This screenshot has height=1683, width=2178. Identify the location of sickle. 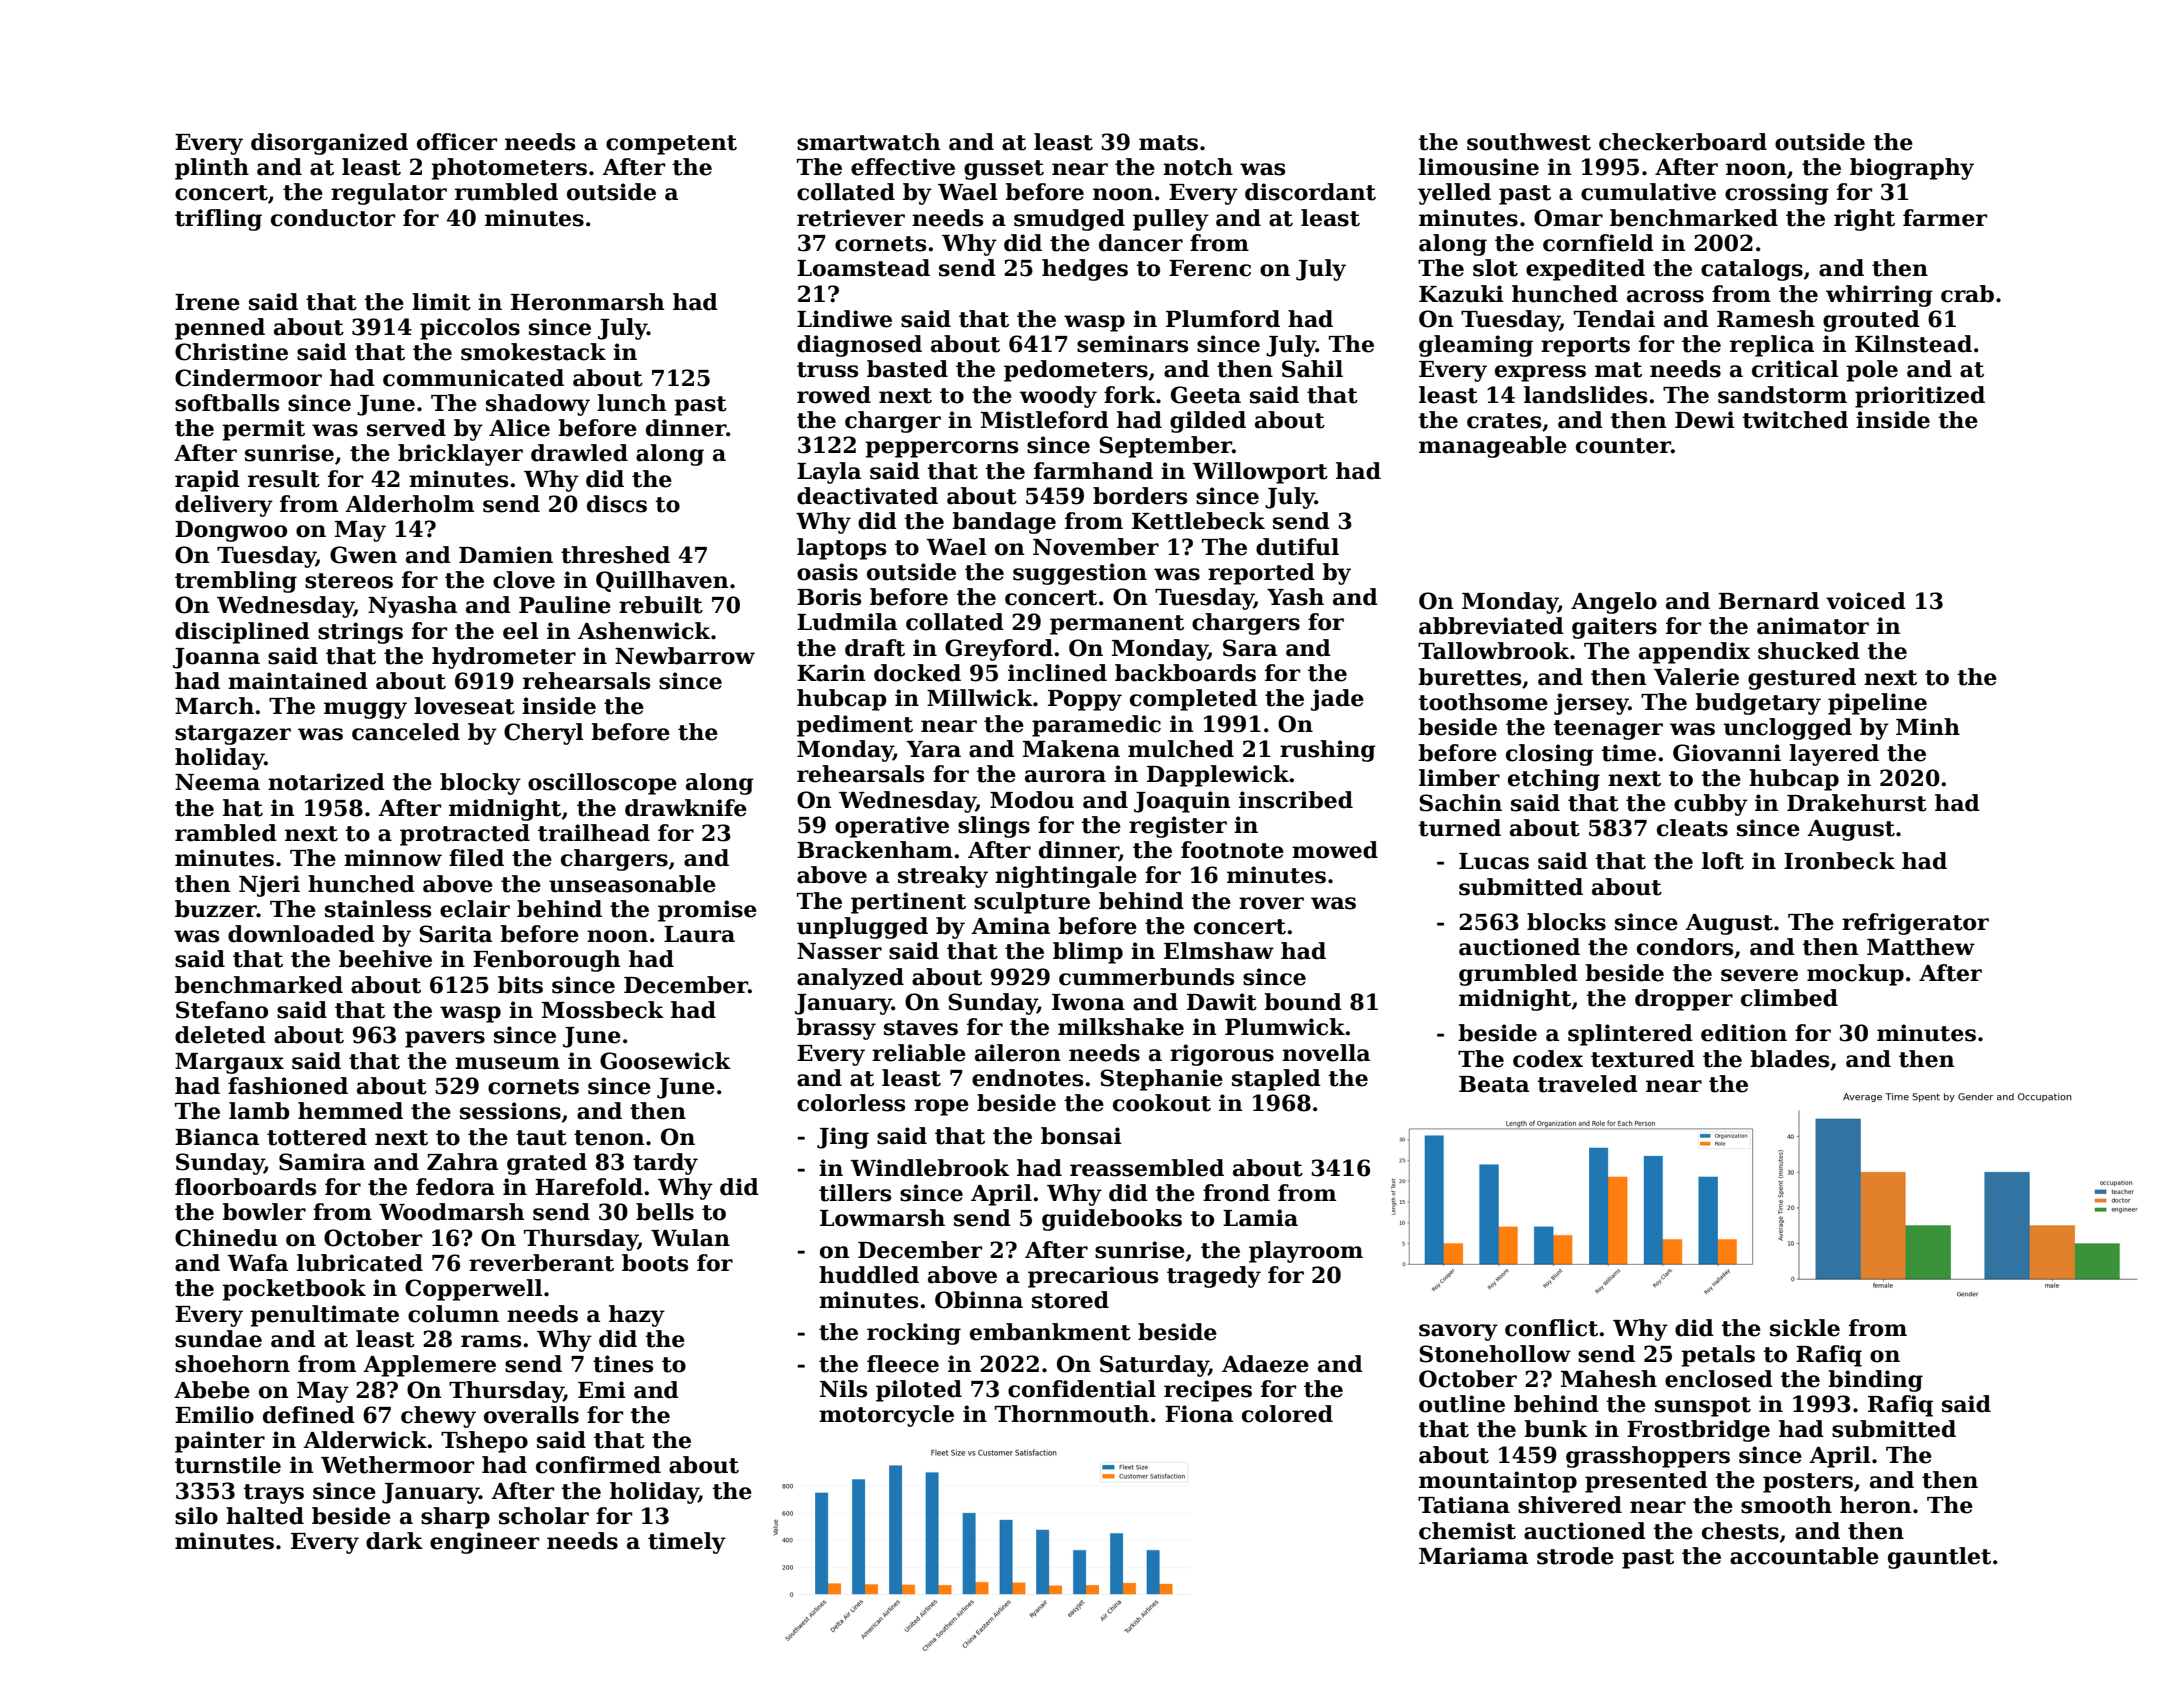
(1805, 1328).
